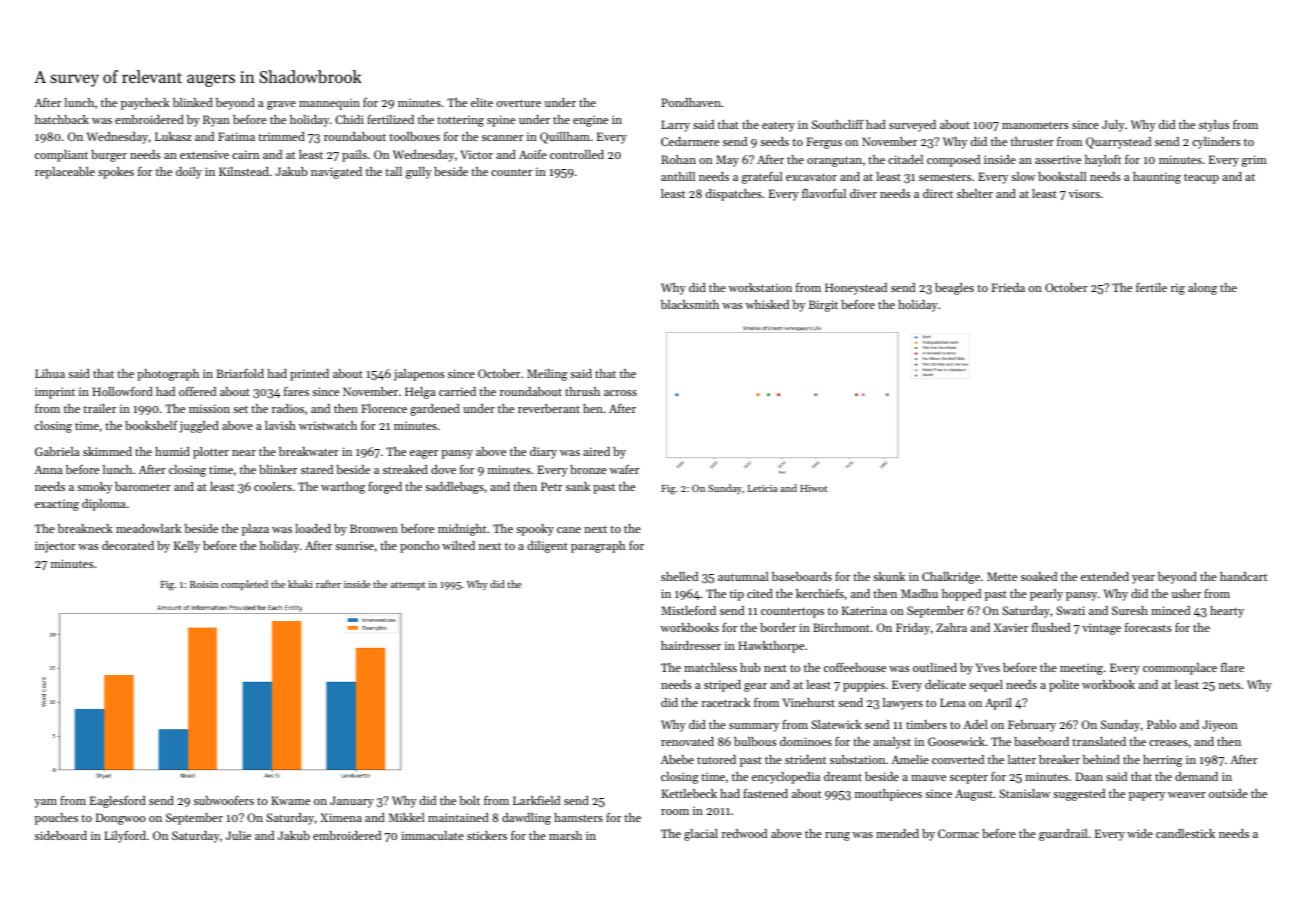  What do you see at coordinates (419, 375) in the screenshot?
I see `jalapenos` at bounding box center [419, 375].
